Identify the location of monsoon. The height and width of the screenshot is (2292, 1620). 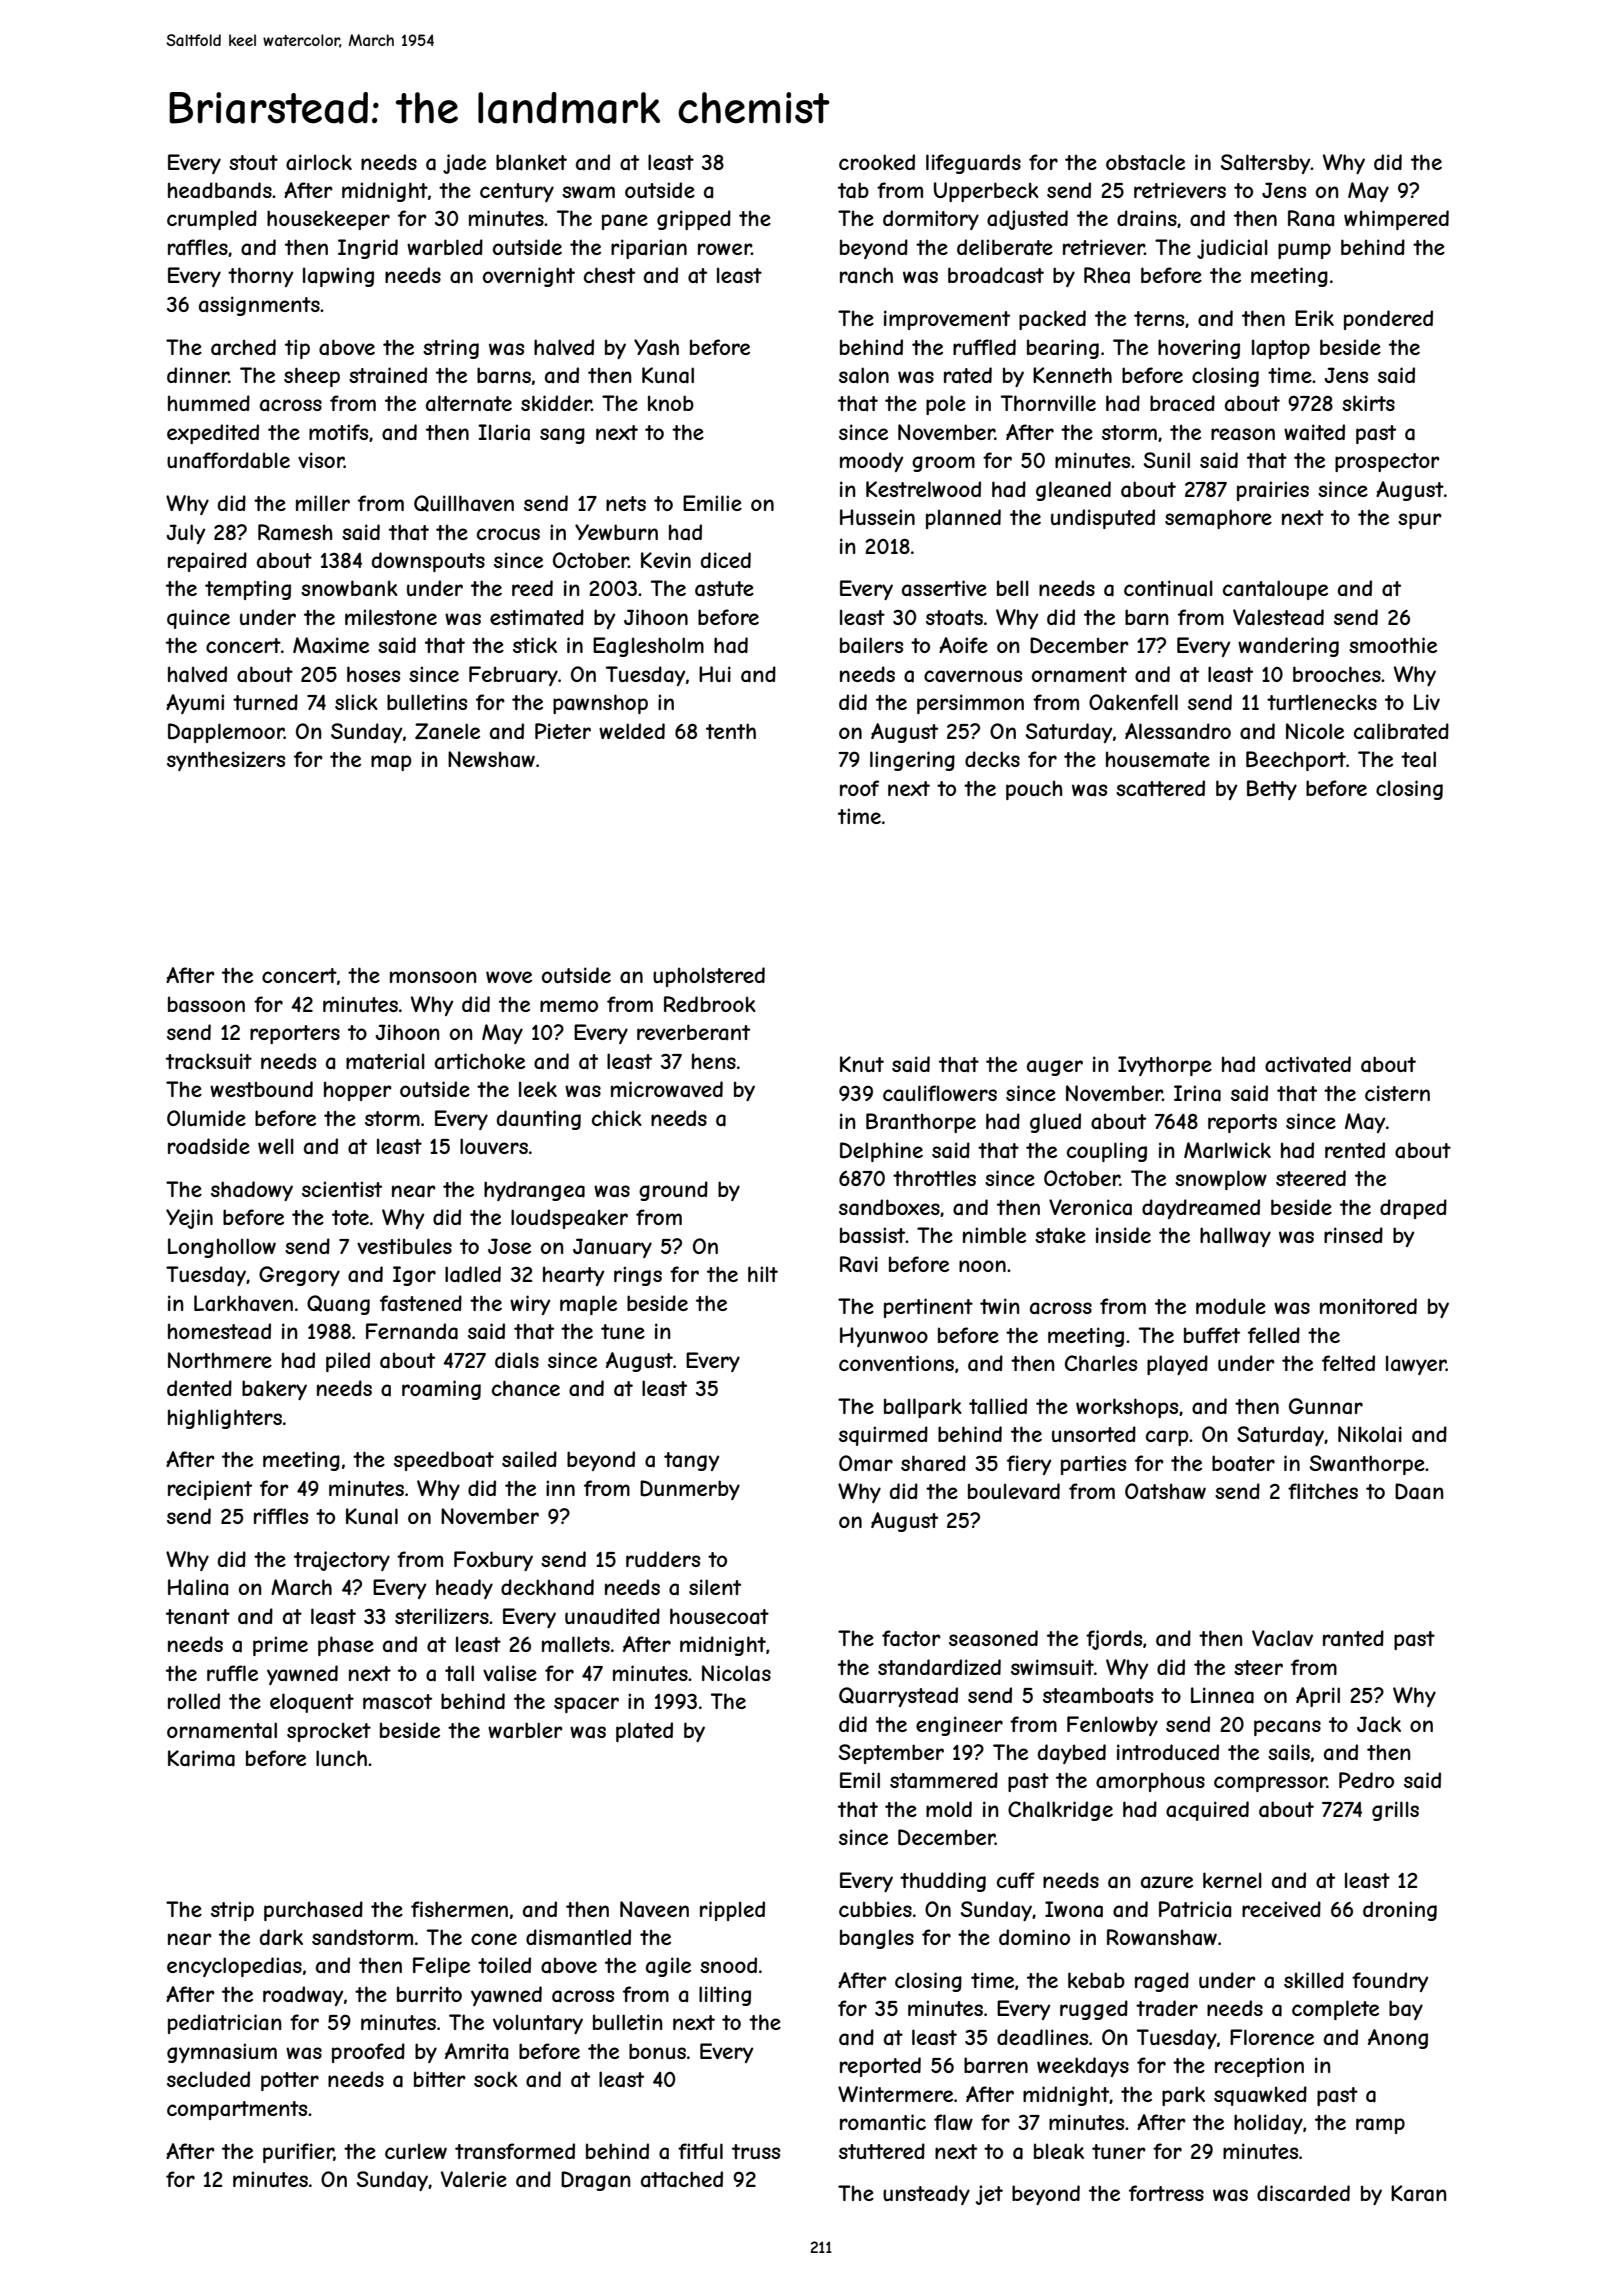
(433, 977).
